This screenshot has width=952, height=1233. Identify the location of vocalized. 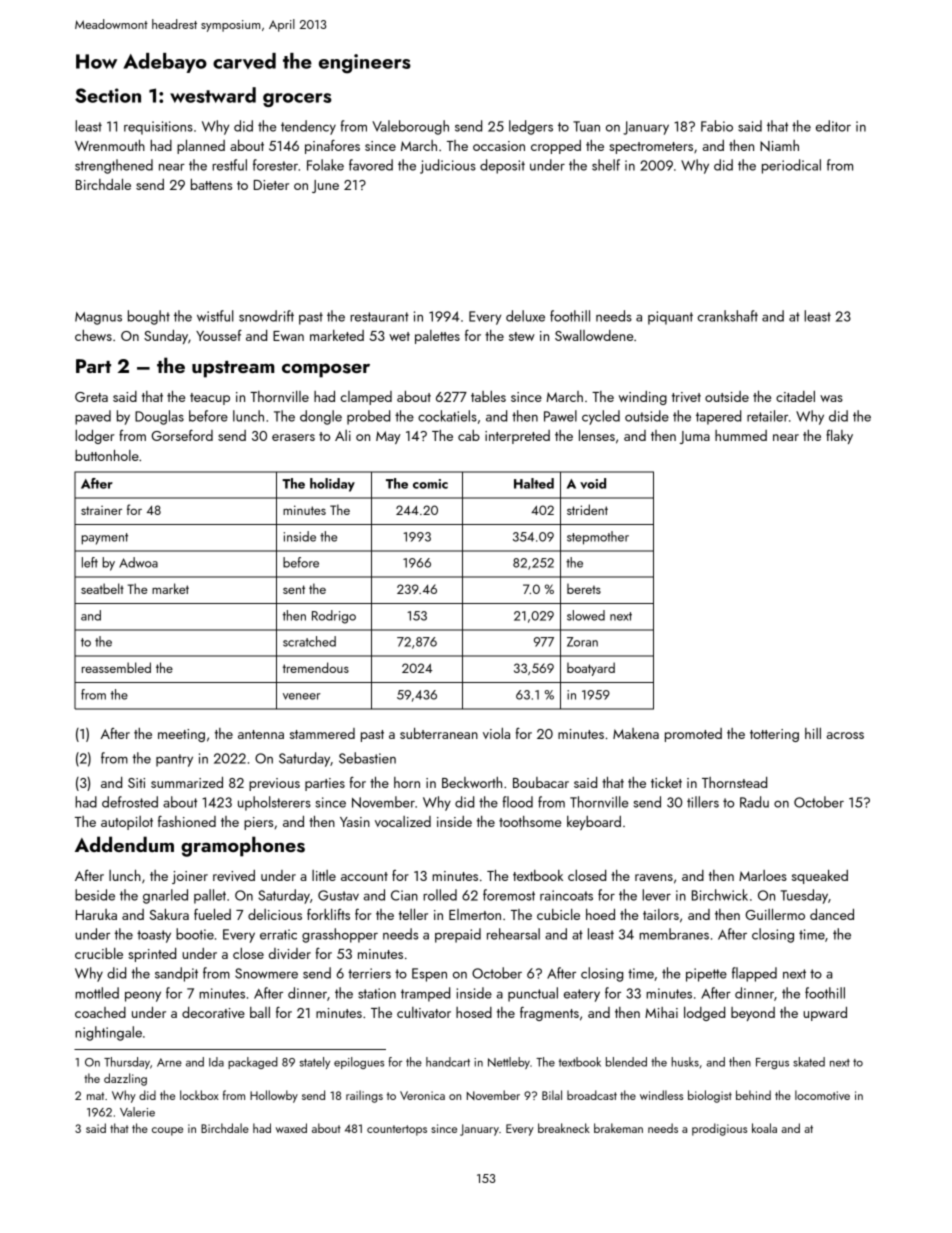
(403, 821).
